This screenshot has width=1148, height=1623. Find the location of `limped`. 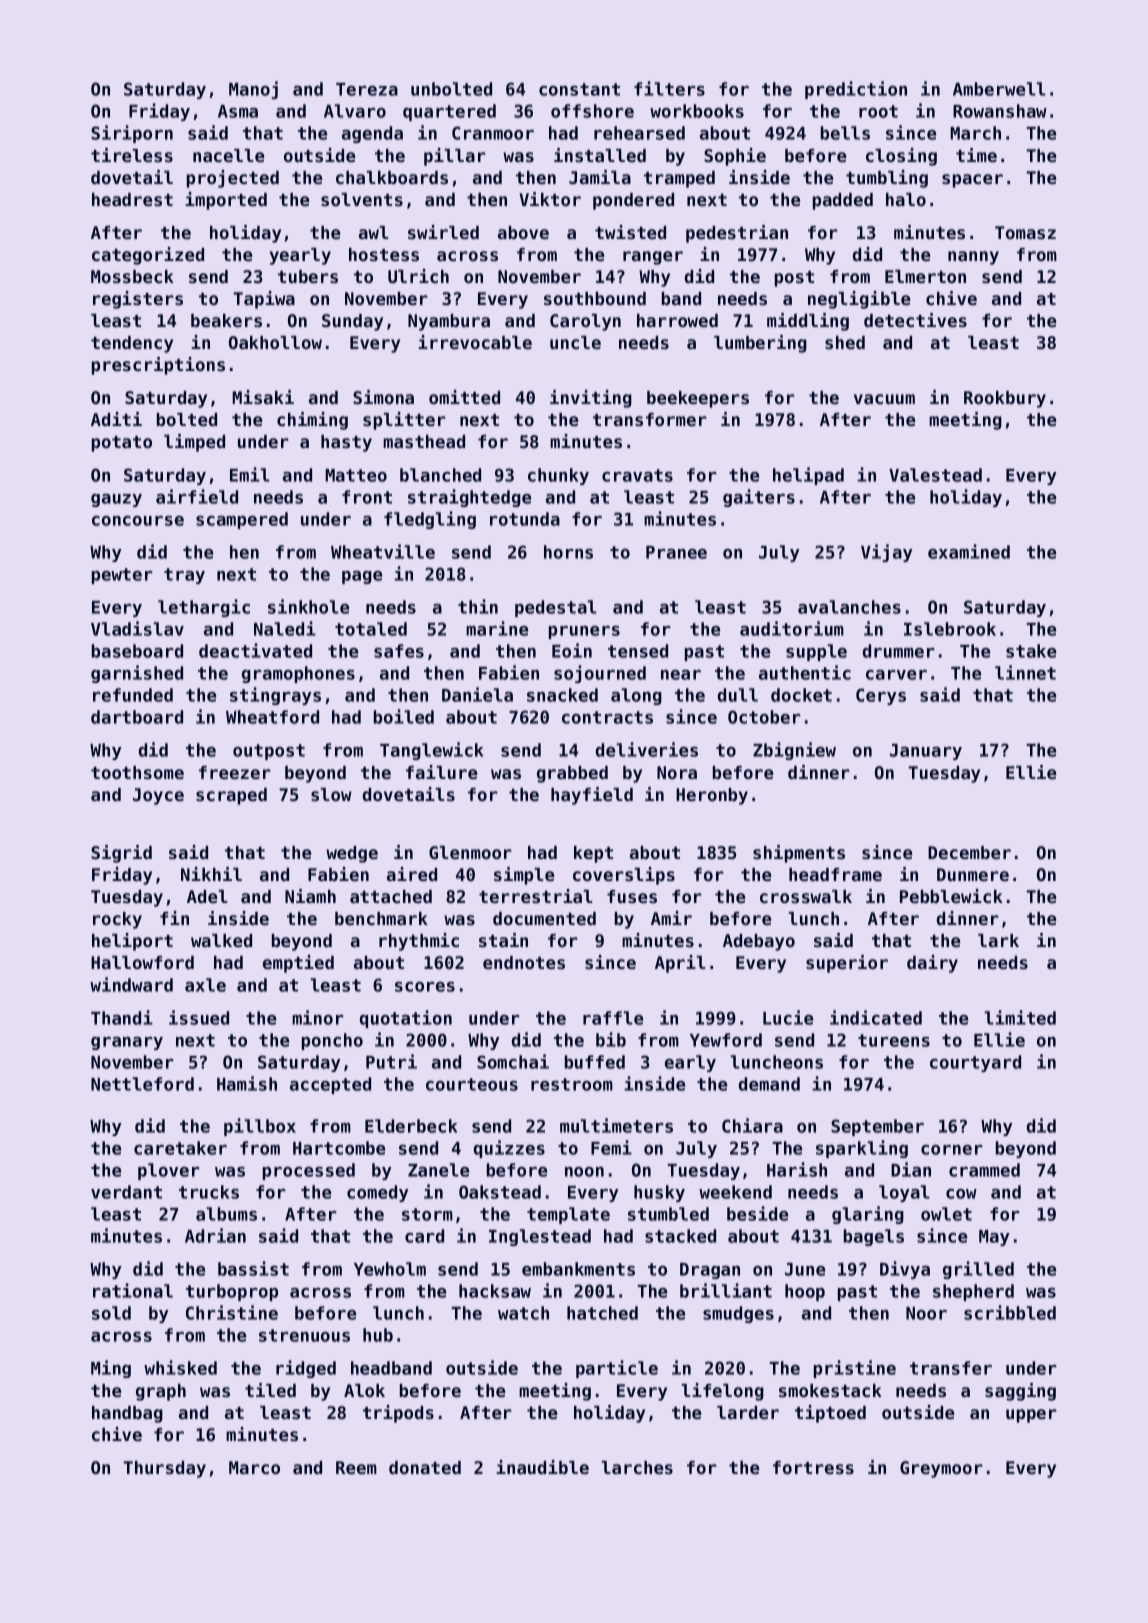

limped is located at coordinates (194, 443).
